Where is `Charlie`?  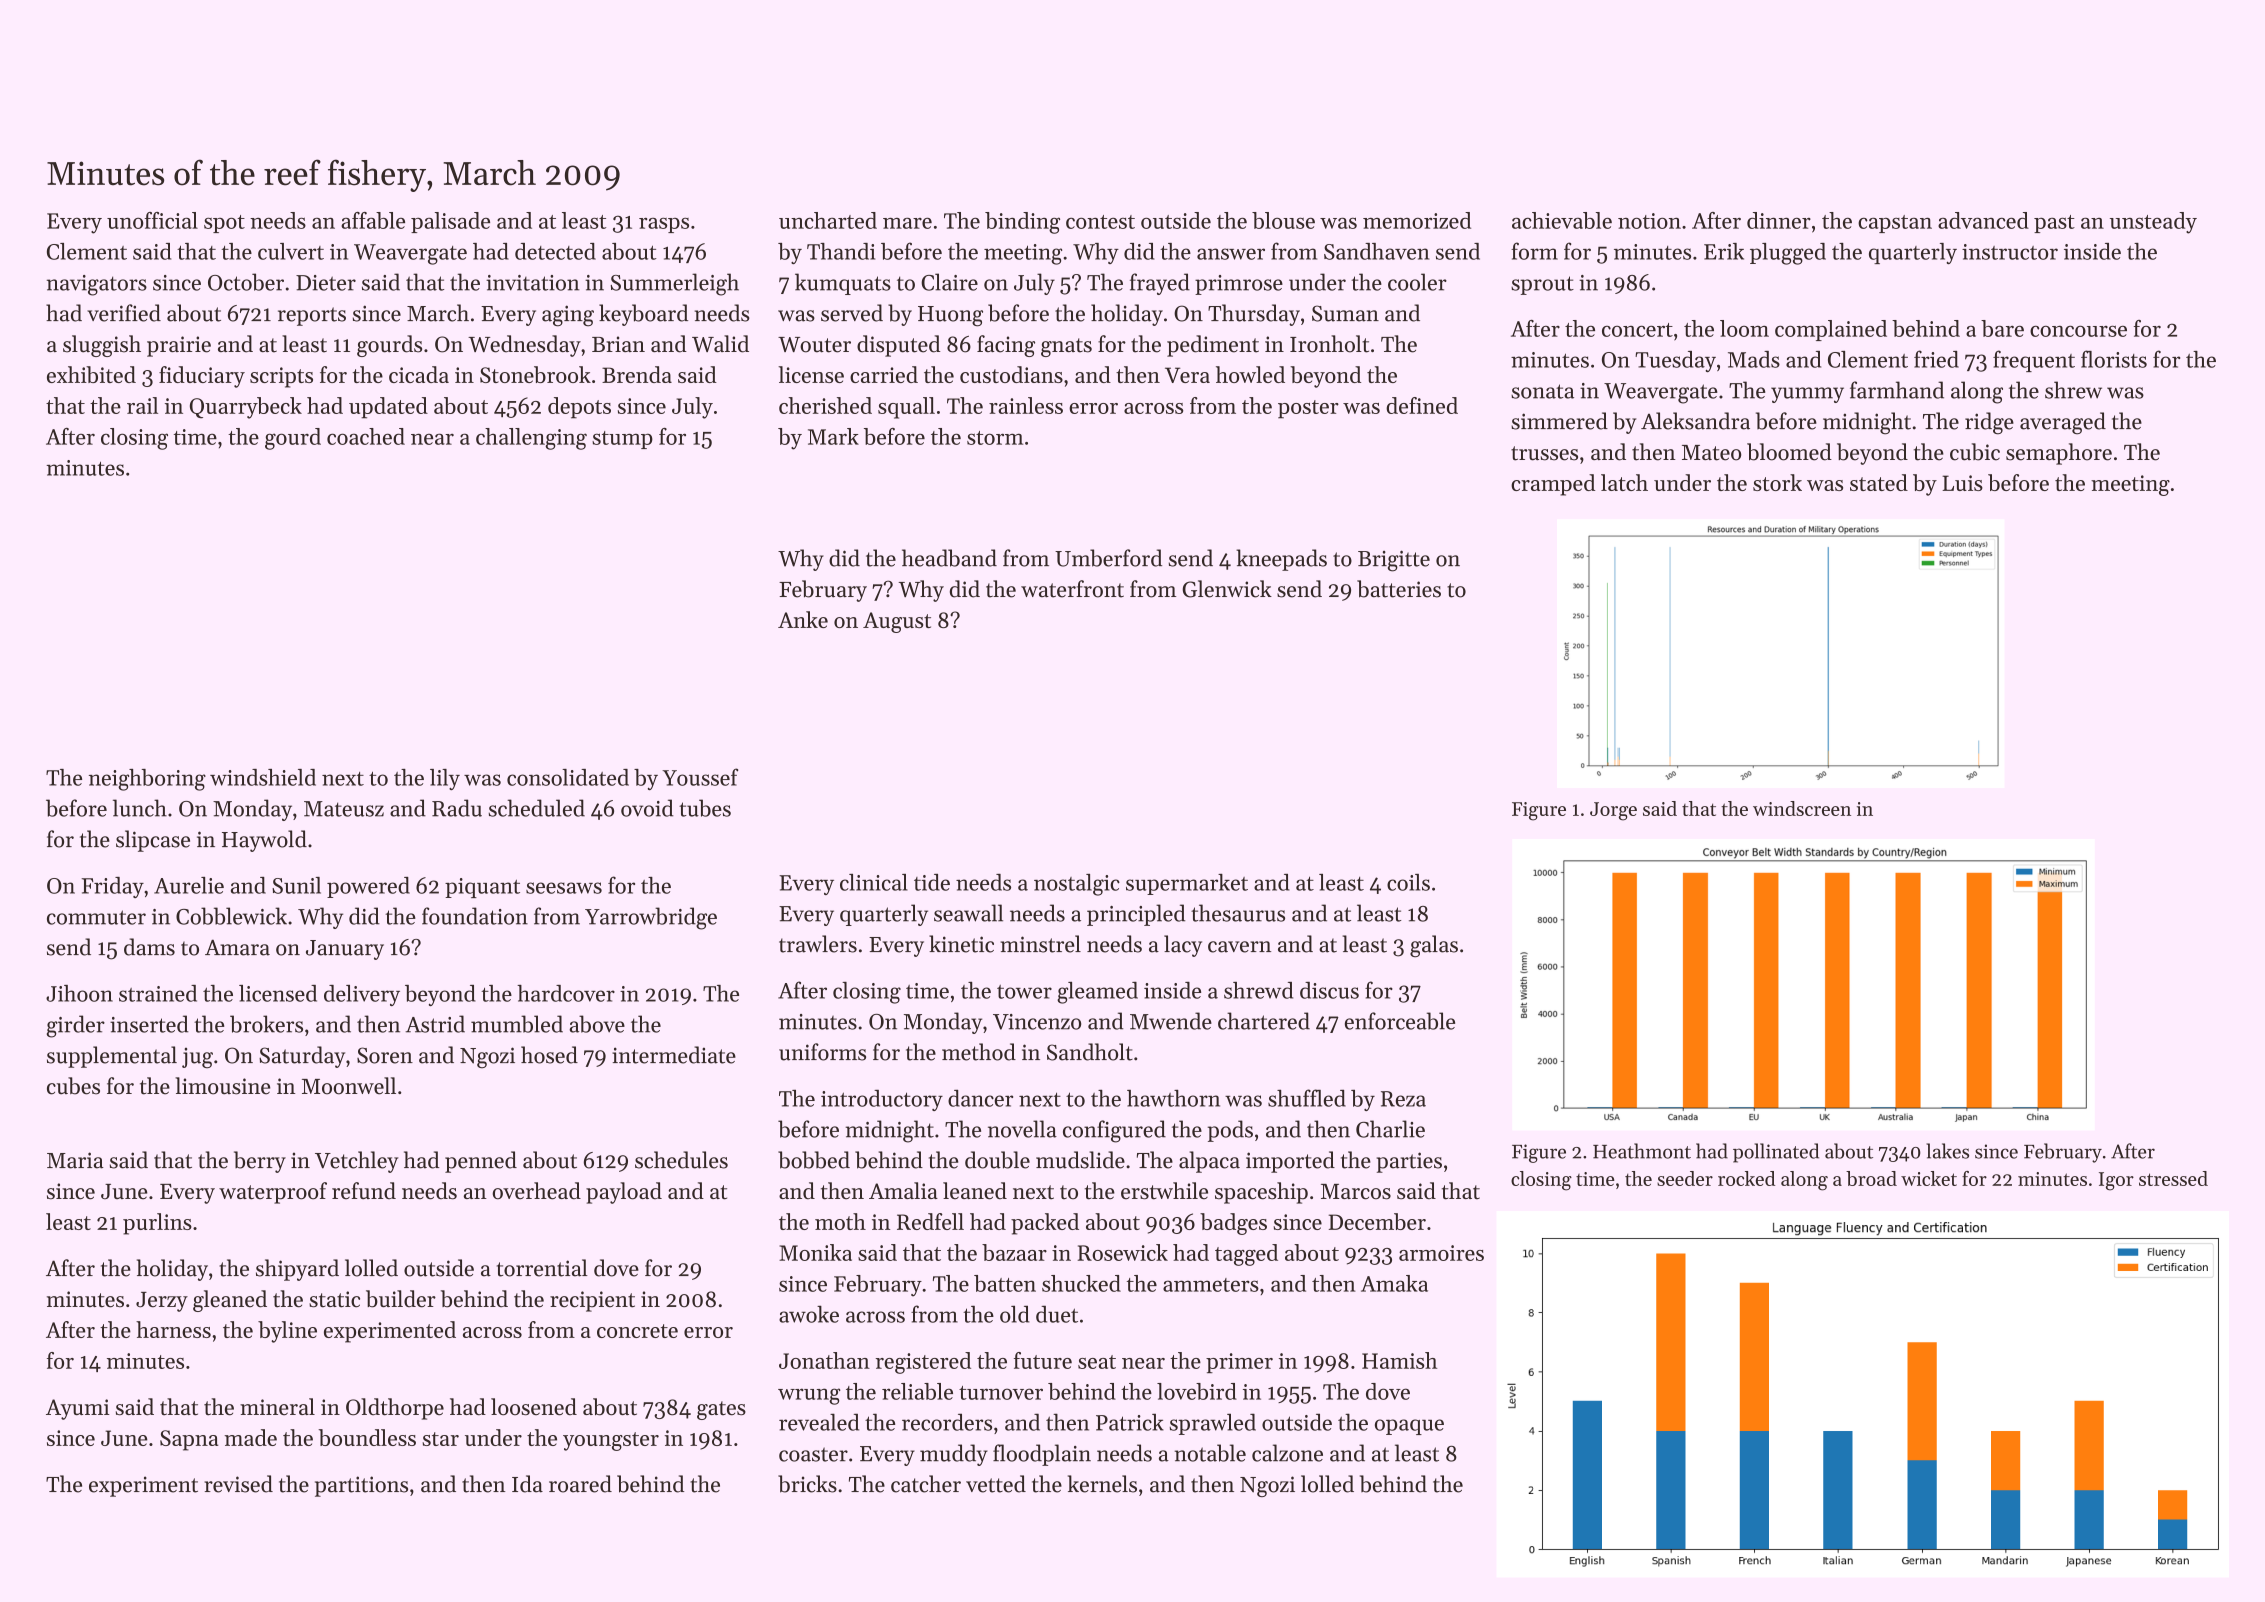 Charlie is located at coordinates (1390, 1129).
